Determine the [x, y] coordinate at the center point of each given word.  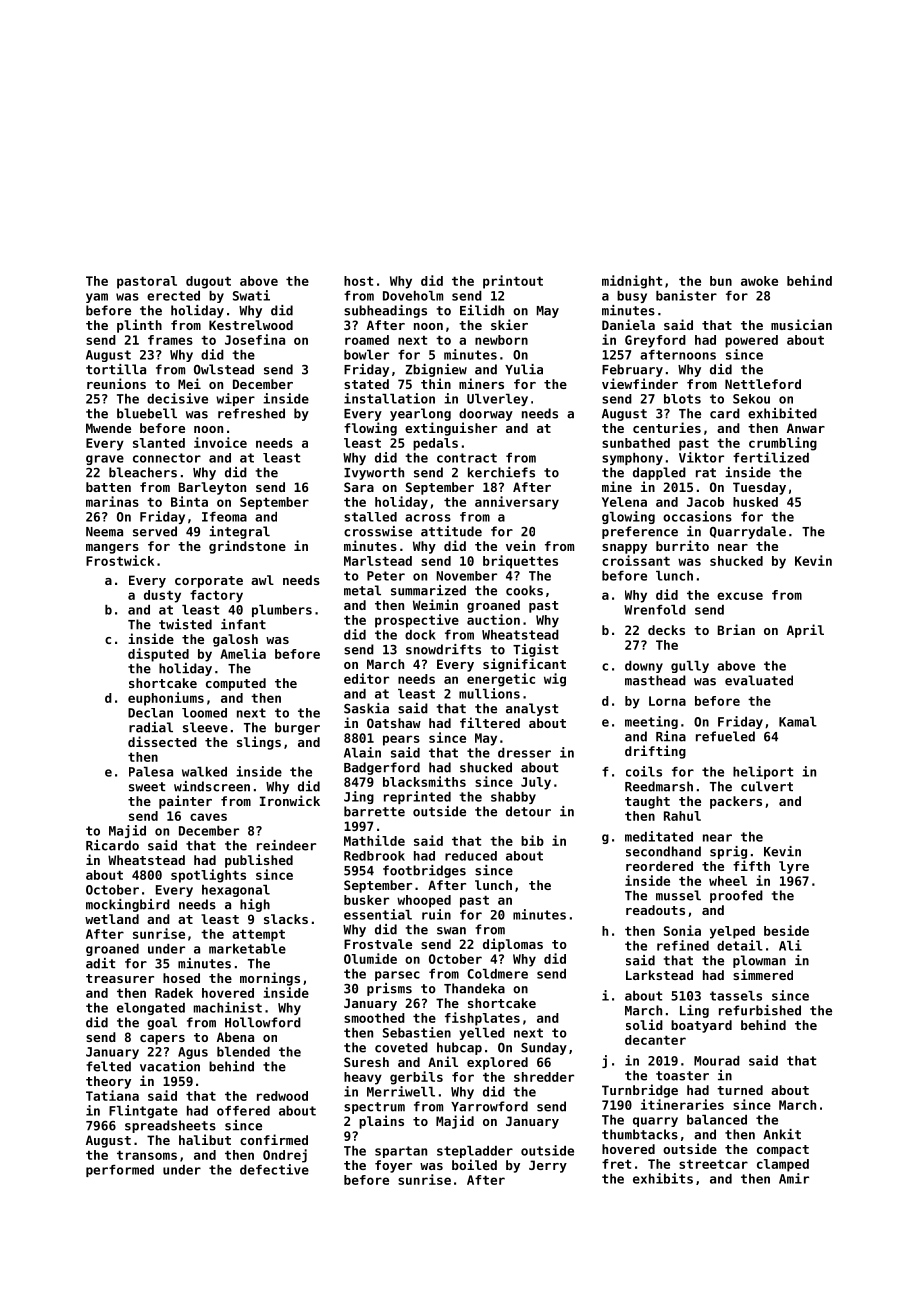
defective [274, 1169]
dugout [208, 282]
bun [721, 281]
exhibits [663, 1178]
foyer [393, 1166]
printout [513, 282]
